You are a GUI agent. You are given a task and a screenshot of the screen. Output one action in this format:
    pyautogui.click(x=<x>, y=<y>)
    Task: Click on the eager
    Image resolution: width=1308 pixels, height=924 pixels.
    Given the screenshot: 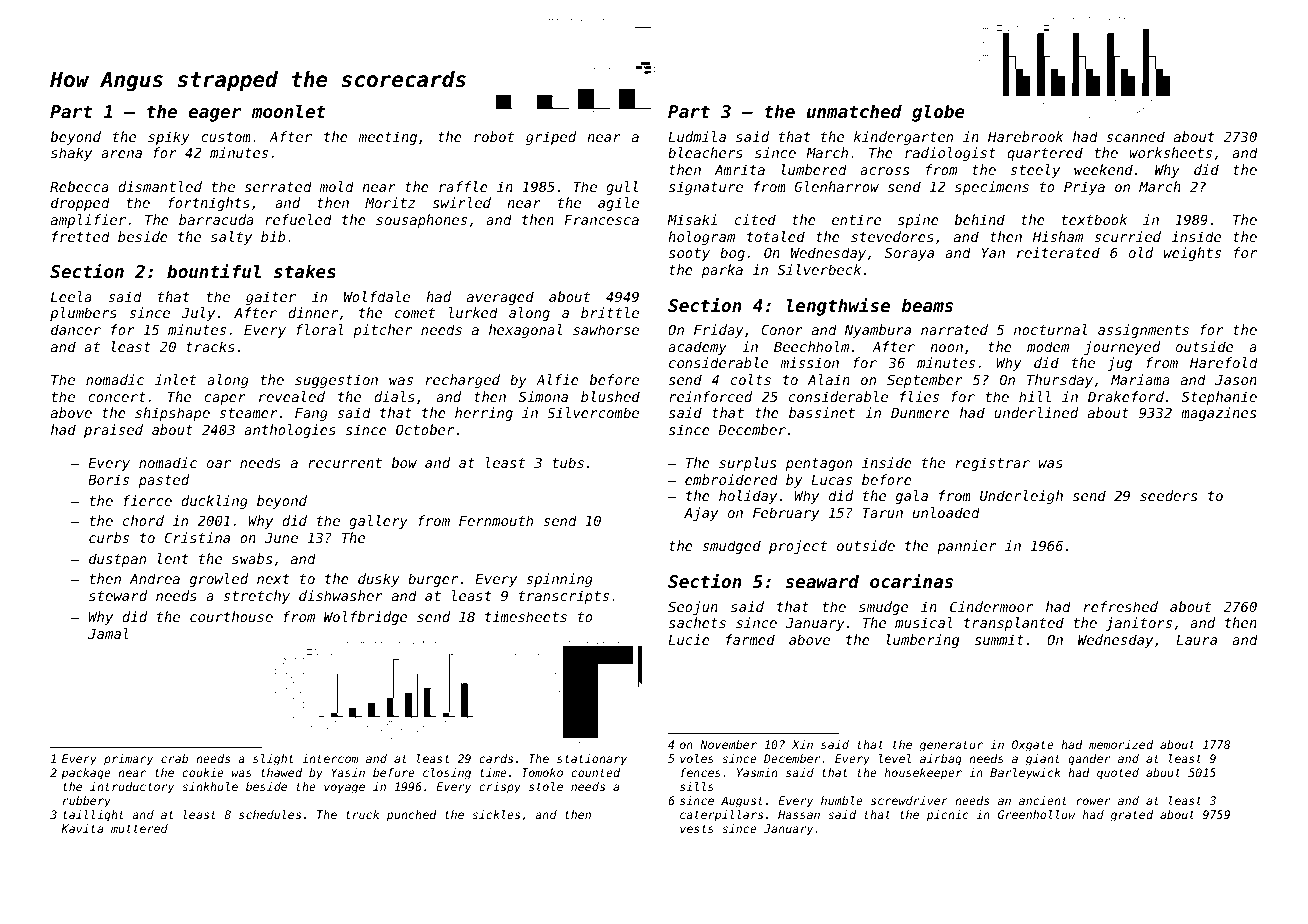 What is the action you would take?
    pyautogui.click(x=215, y=115)
